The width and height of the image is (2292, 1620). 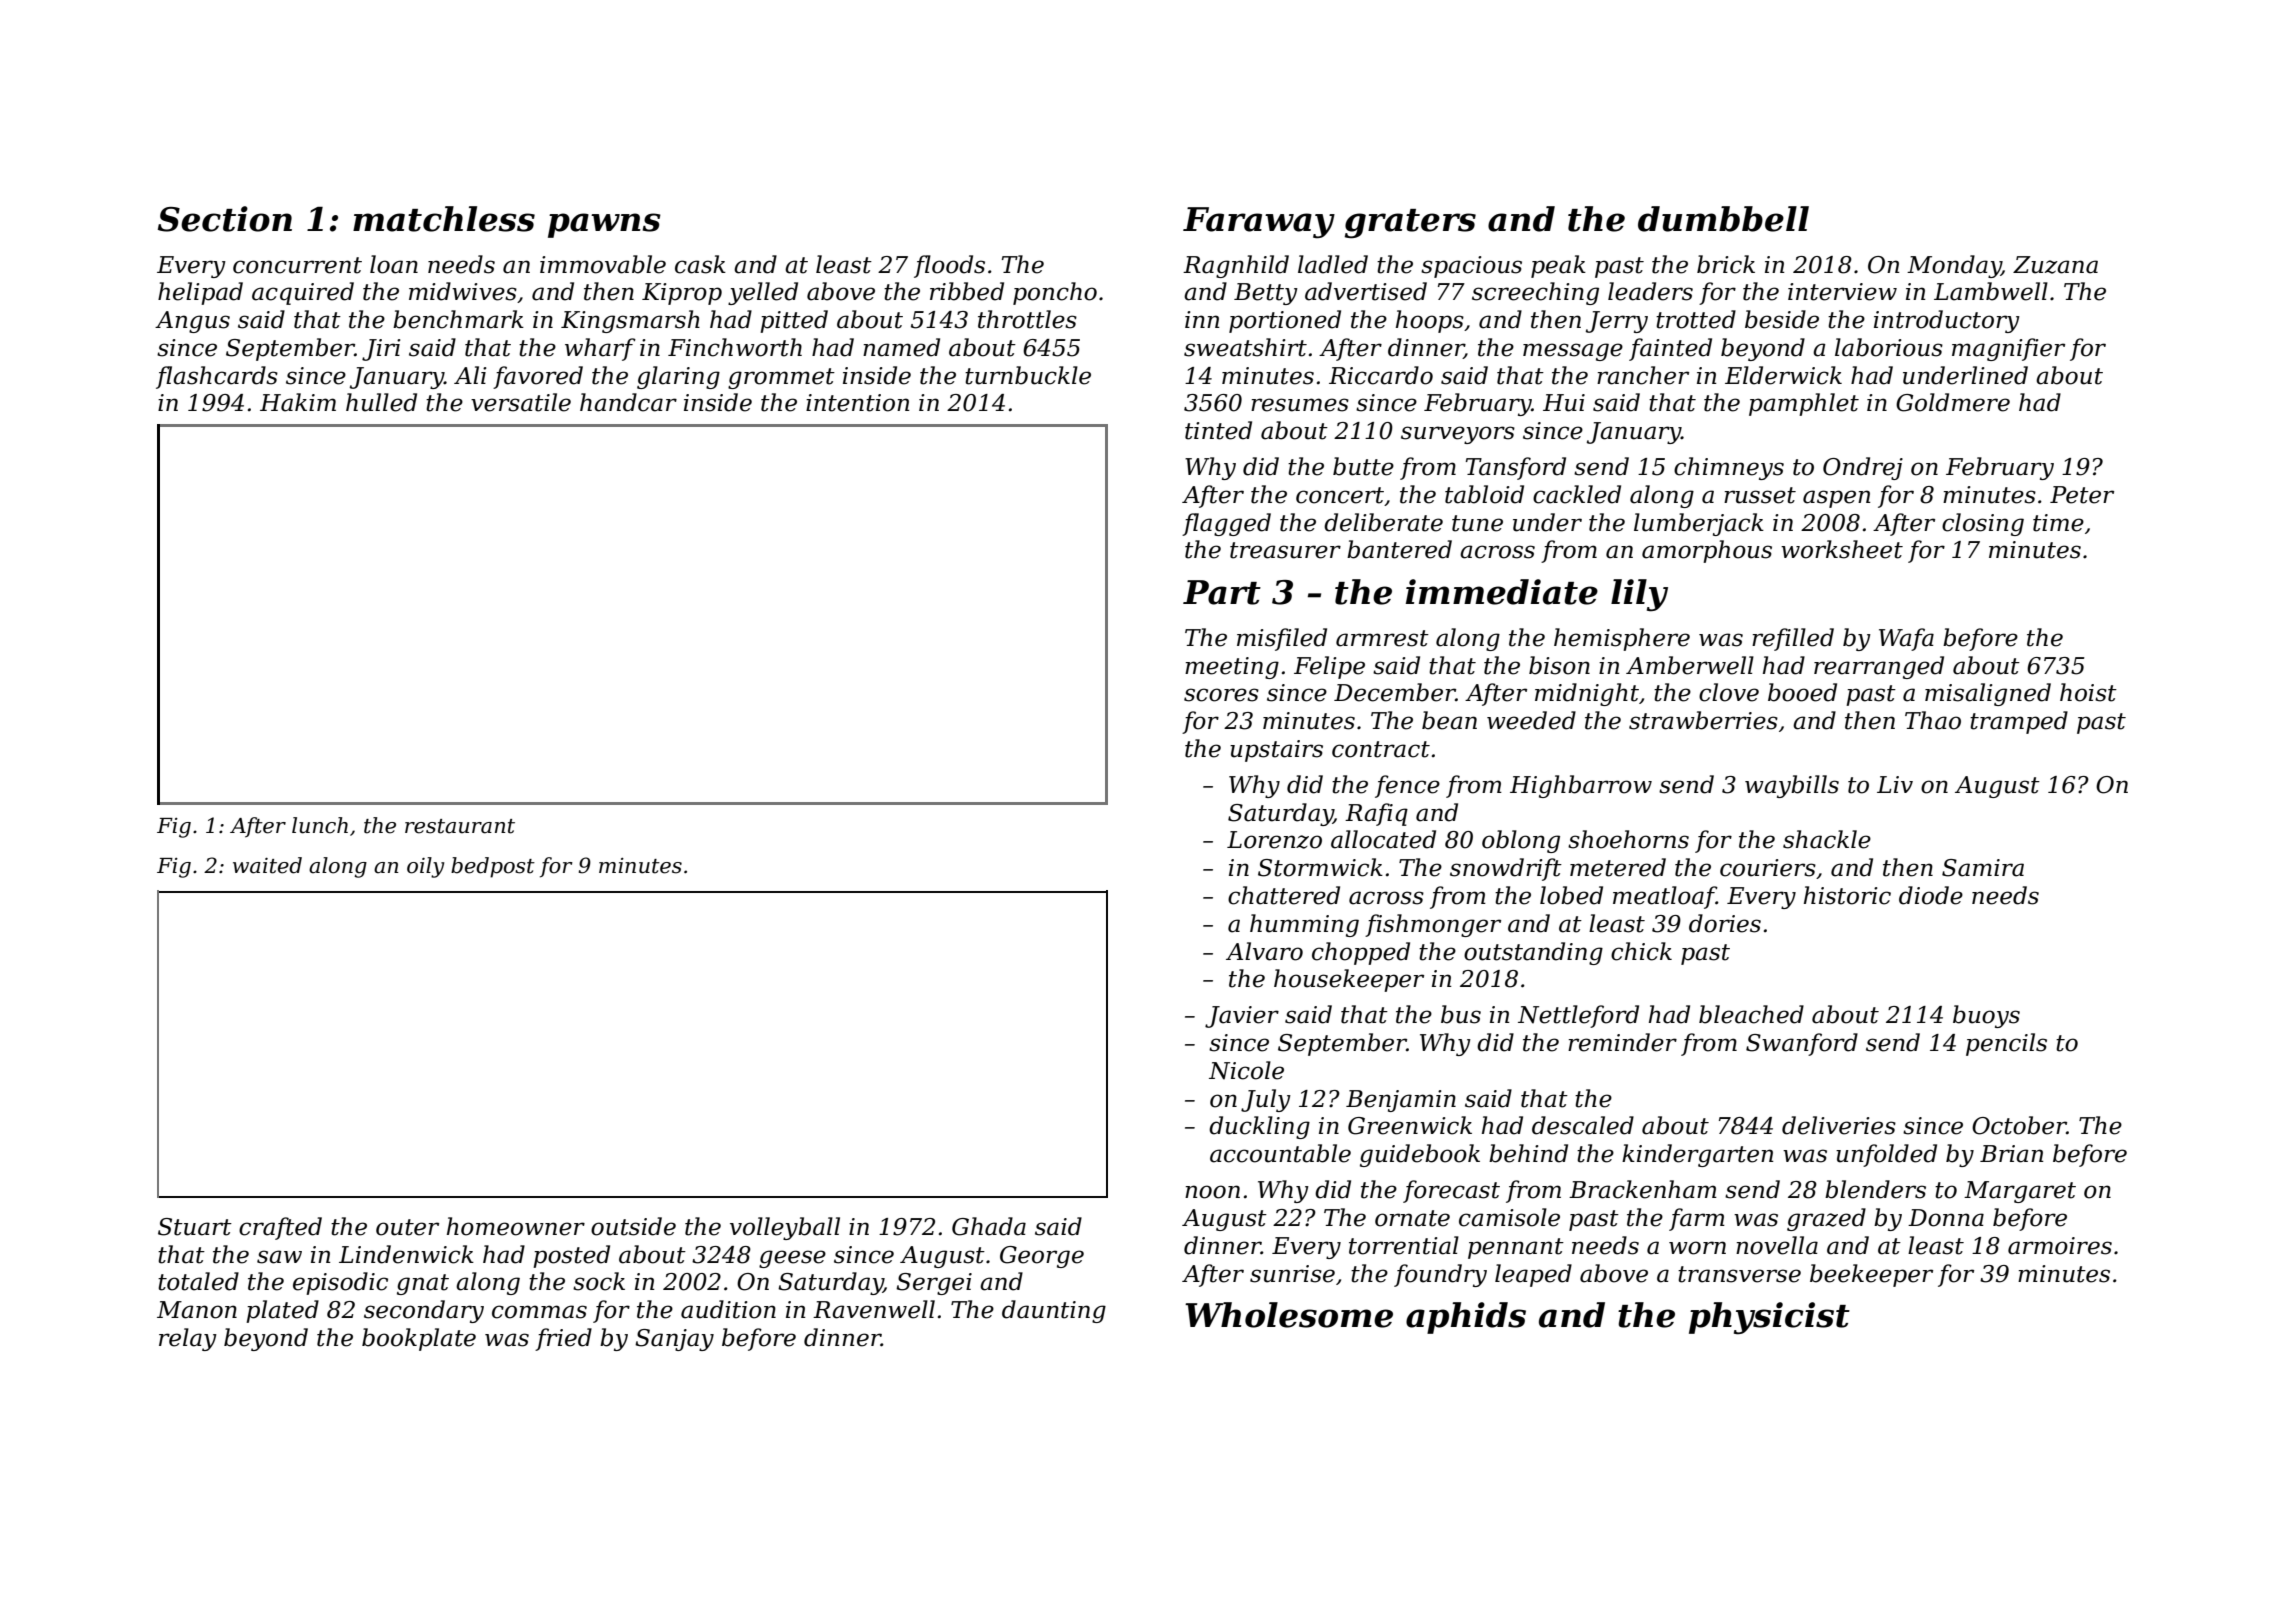 I want to click on Part, so click(x=1222, y=592).
